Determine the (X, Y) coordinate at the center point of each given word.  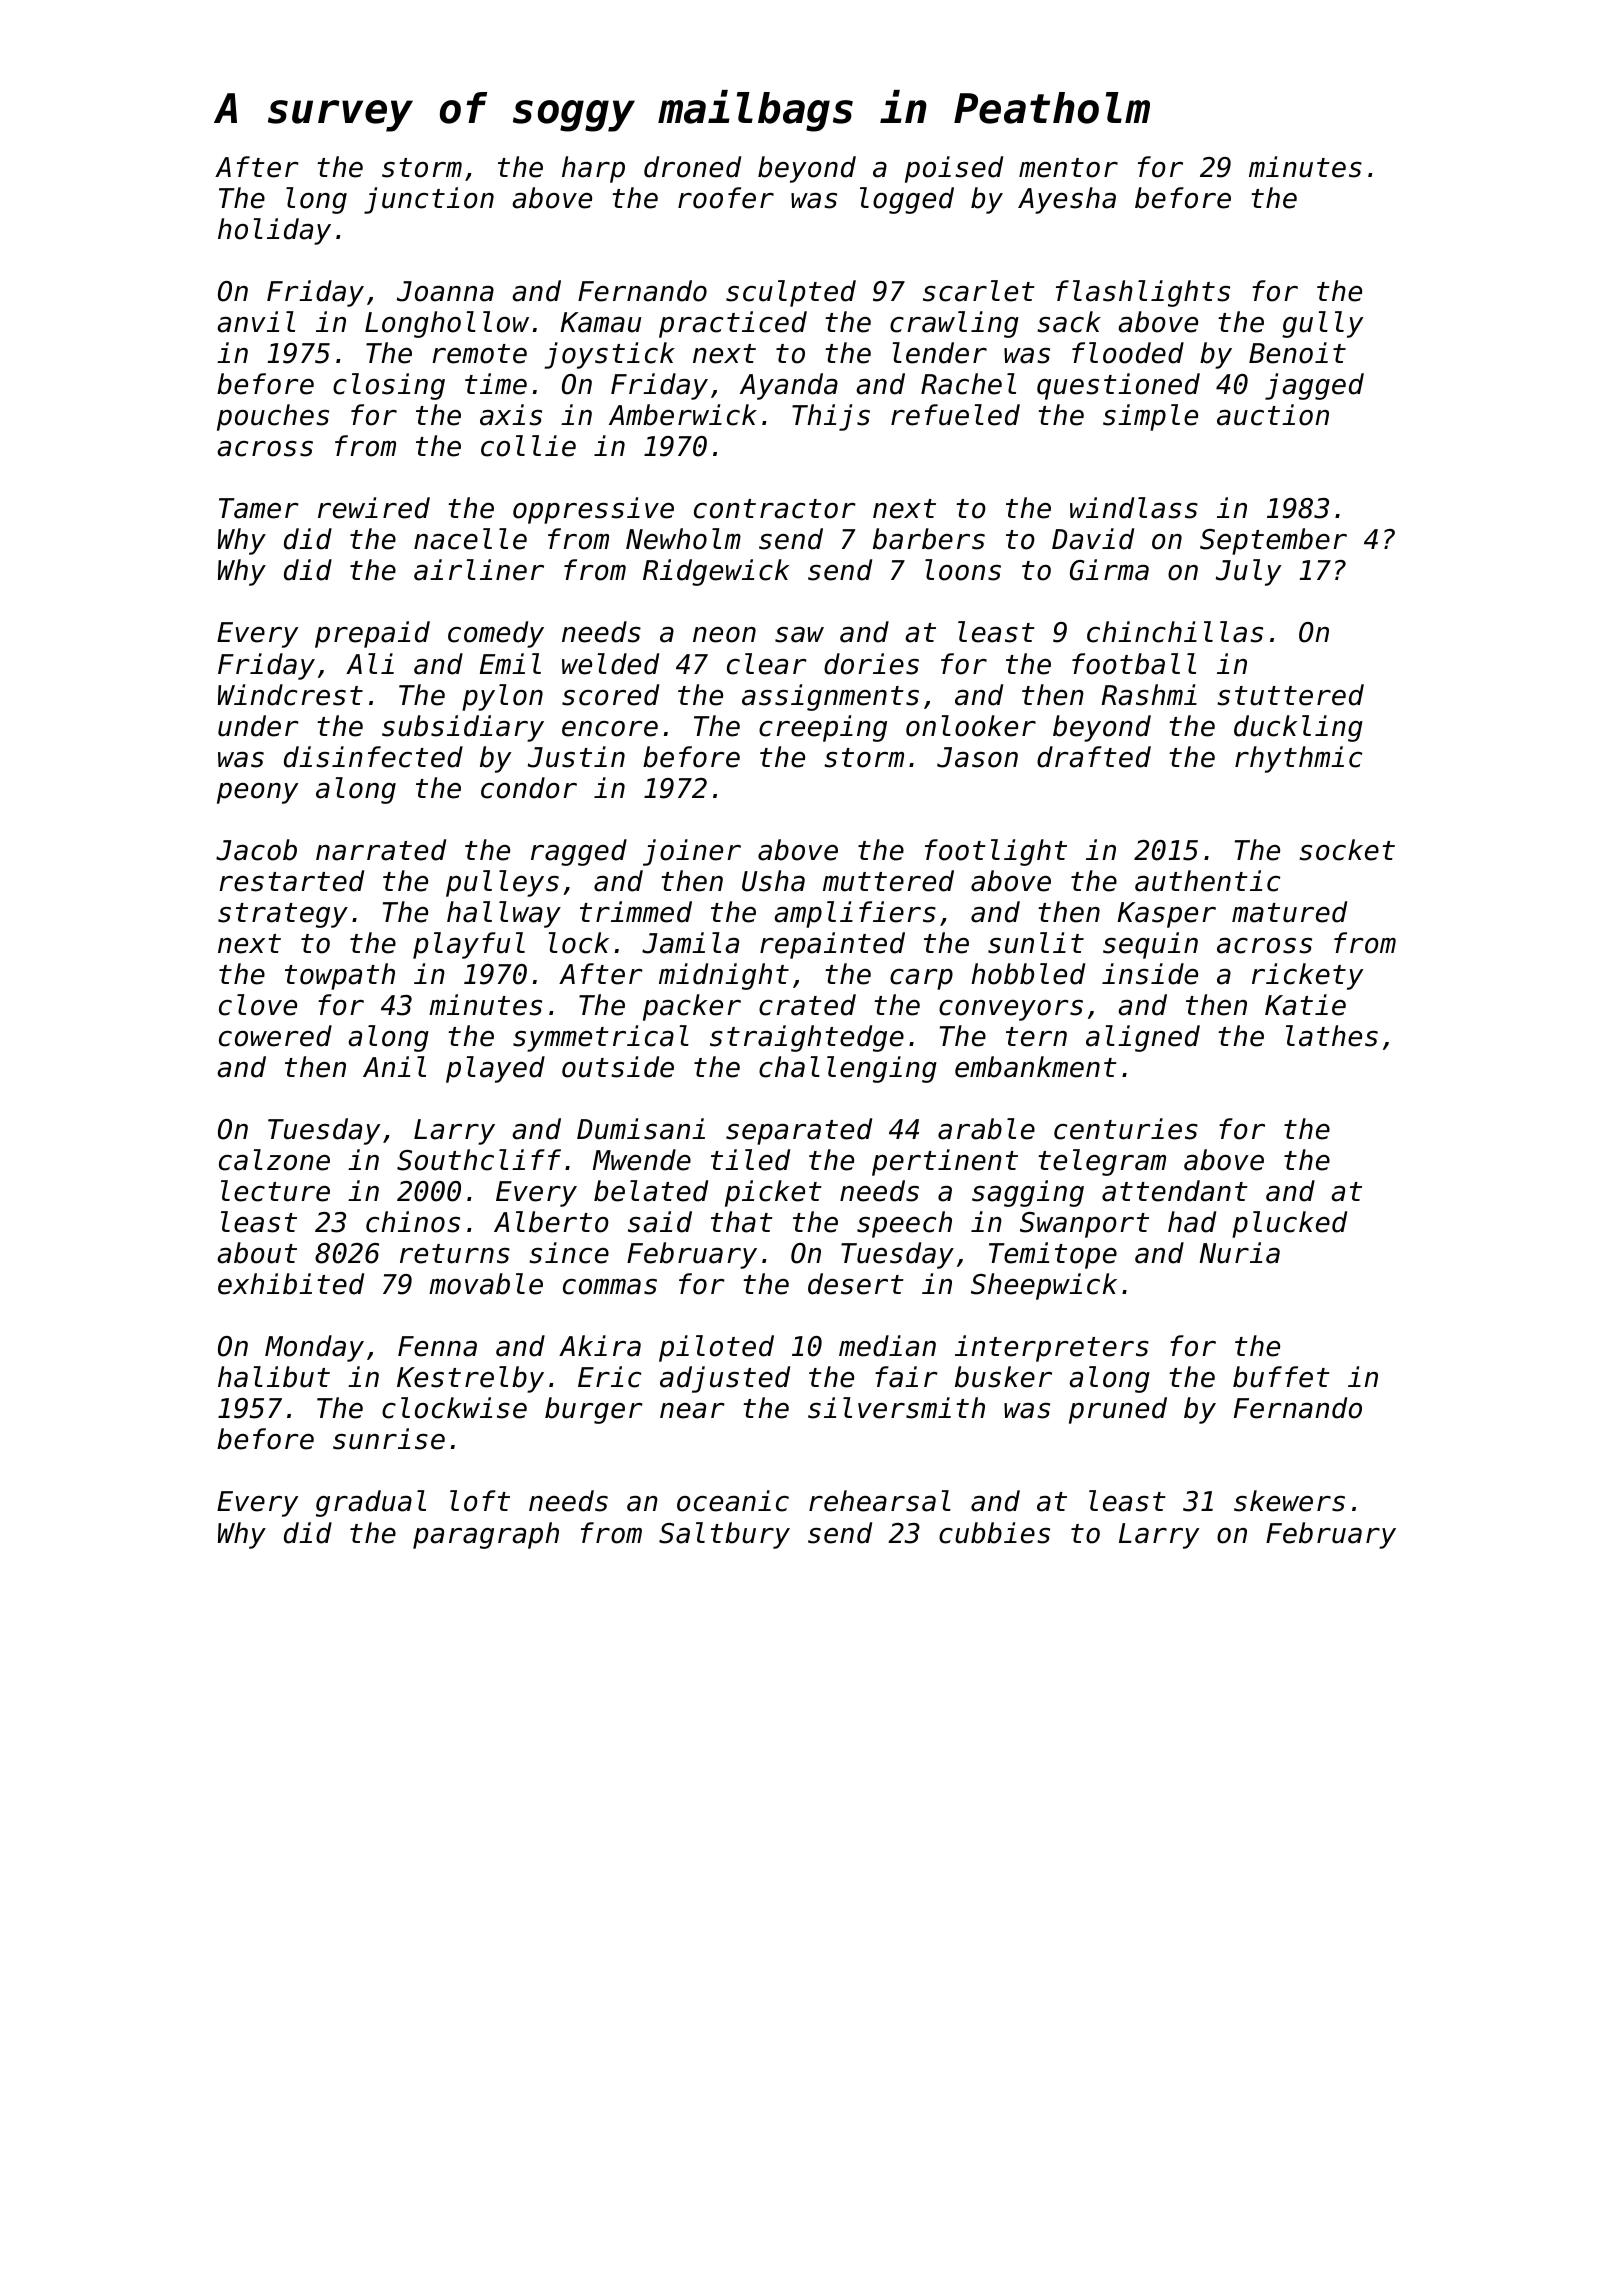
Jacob (256, 850)
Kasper (1166, 915)
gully (1322, 324)
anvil (256, 322)
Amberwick (683, 415)
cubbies (994, 1533)
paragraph (486, 1535)
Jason (977, 757)
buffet (1281, 1377)
